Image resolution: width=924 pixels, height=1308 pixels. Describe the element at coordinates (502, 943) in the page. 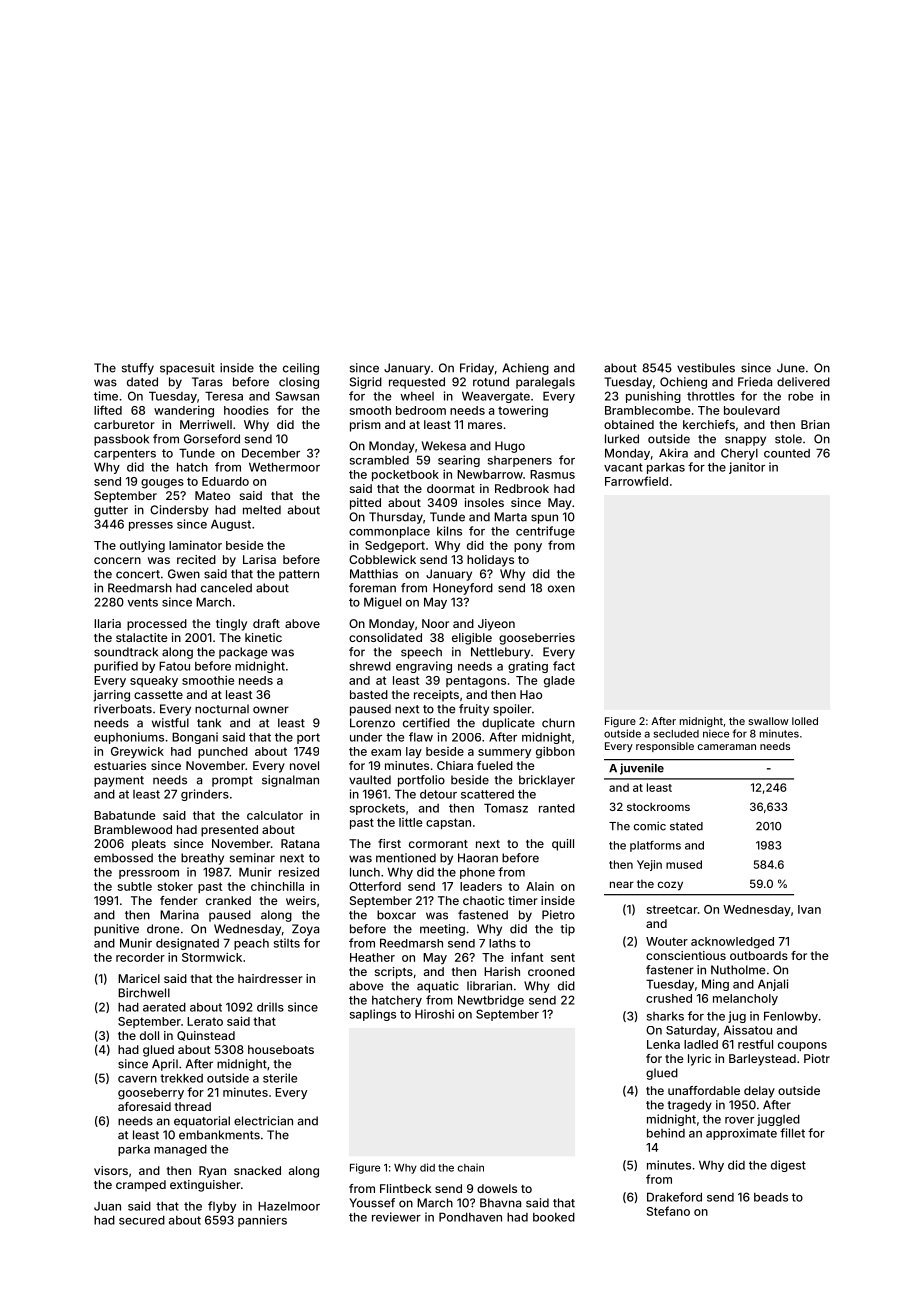

I see `laths` at that location.
